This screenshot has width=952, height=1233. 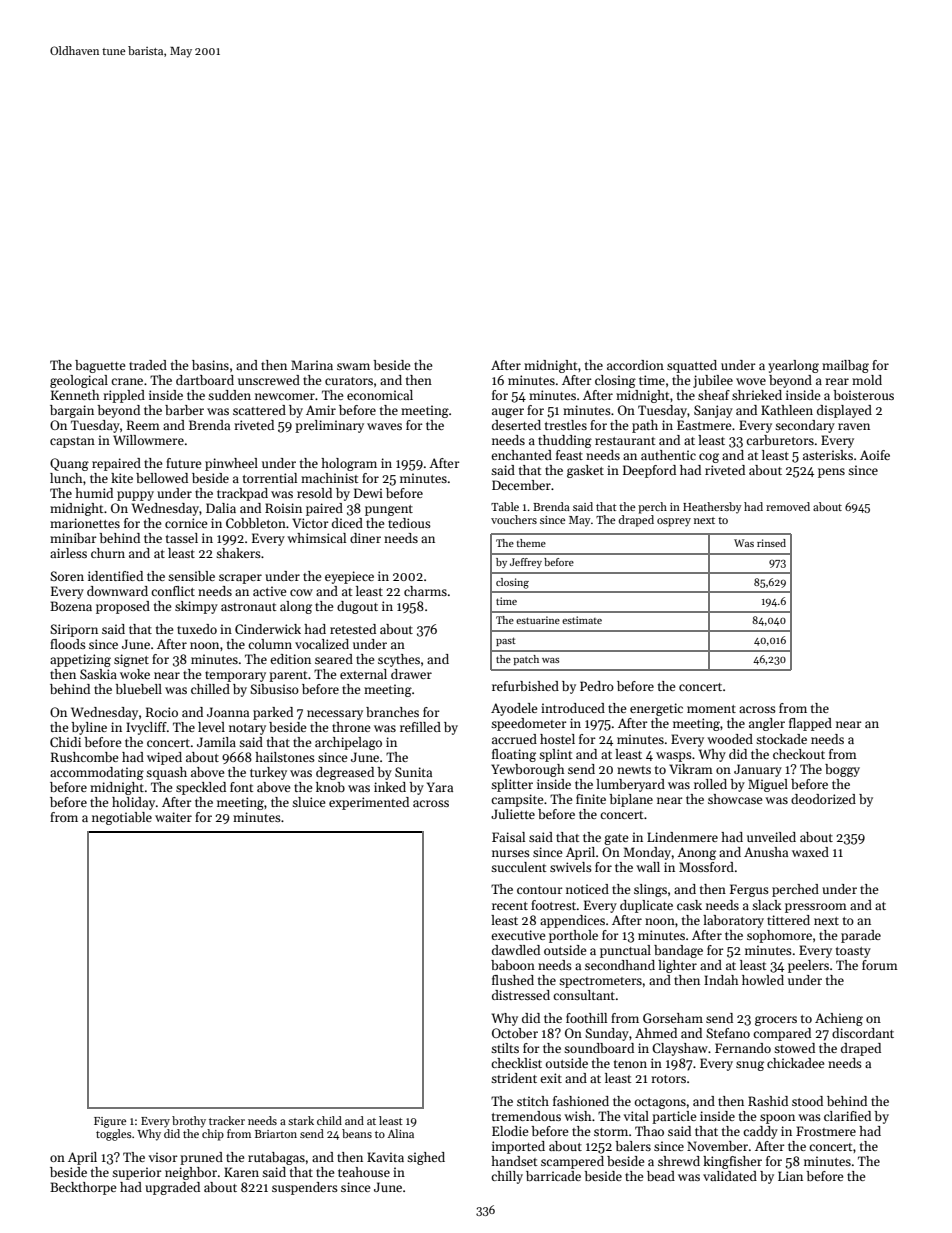 What do you see at coordinates (380, 395) in the screenshot?
I see `economical` at bounding box center [380, 395].
